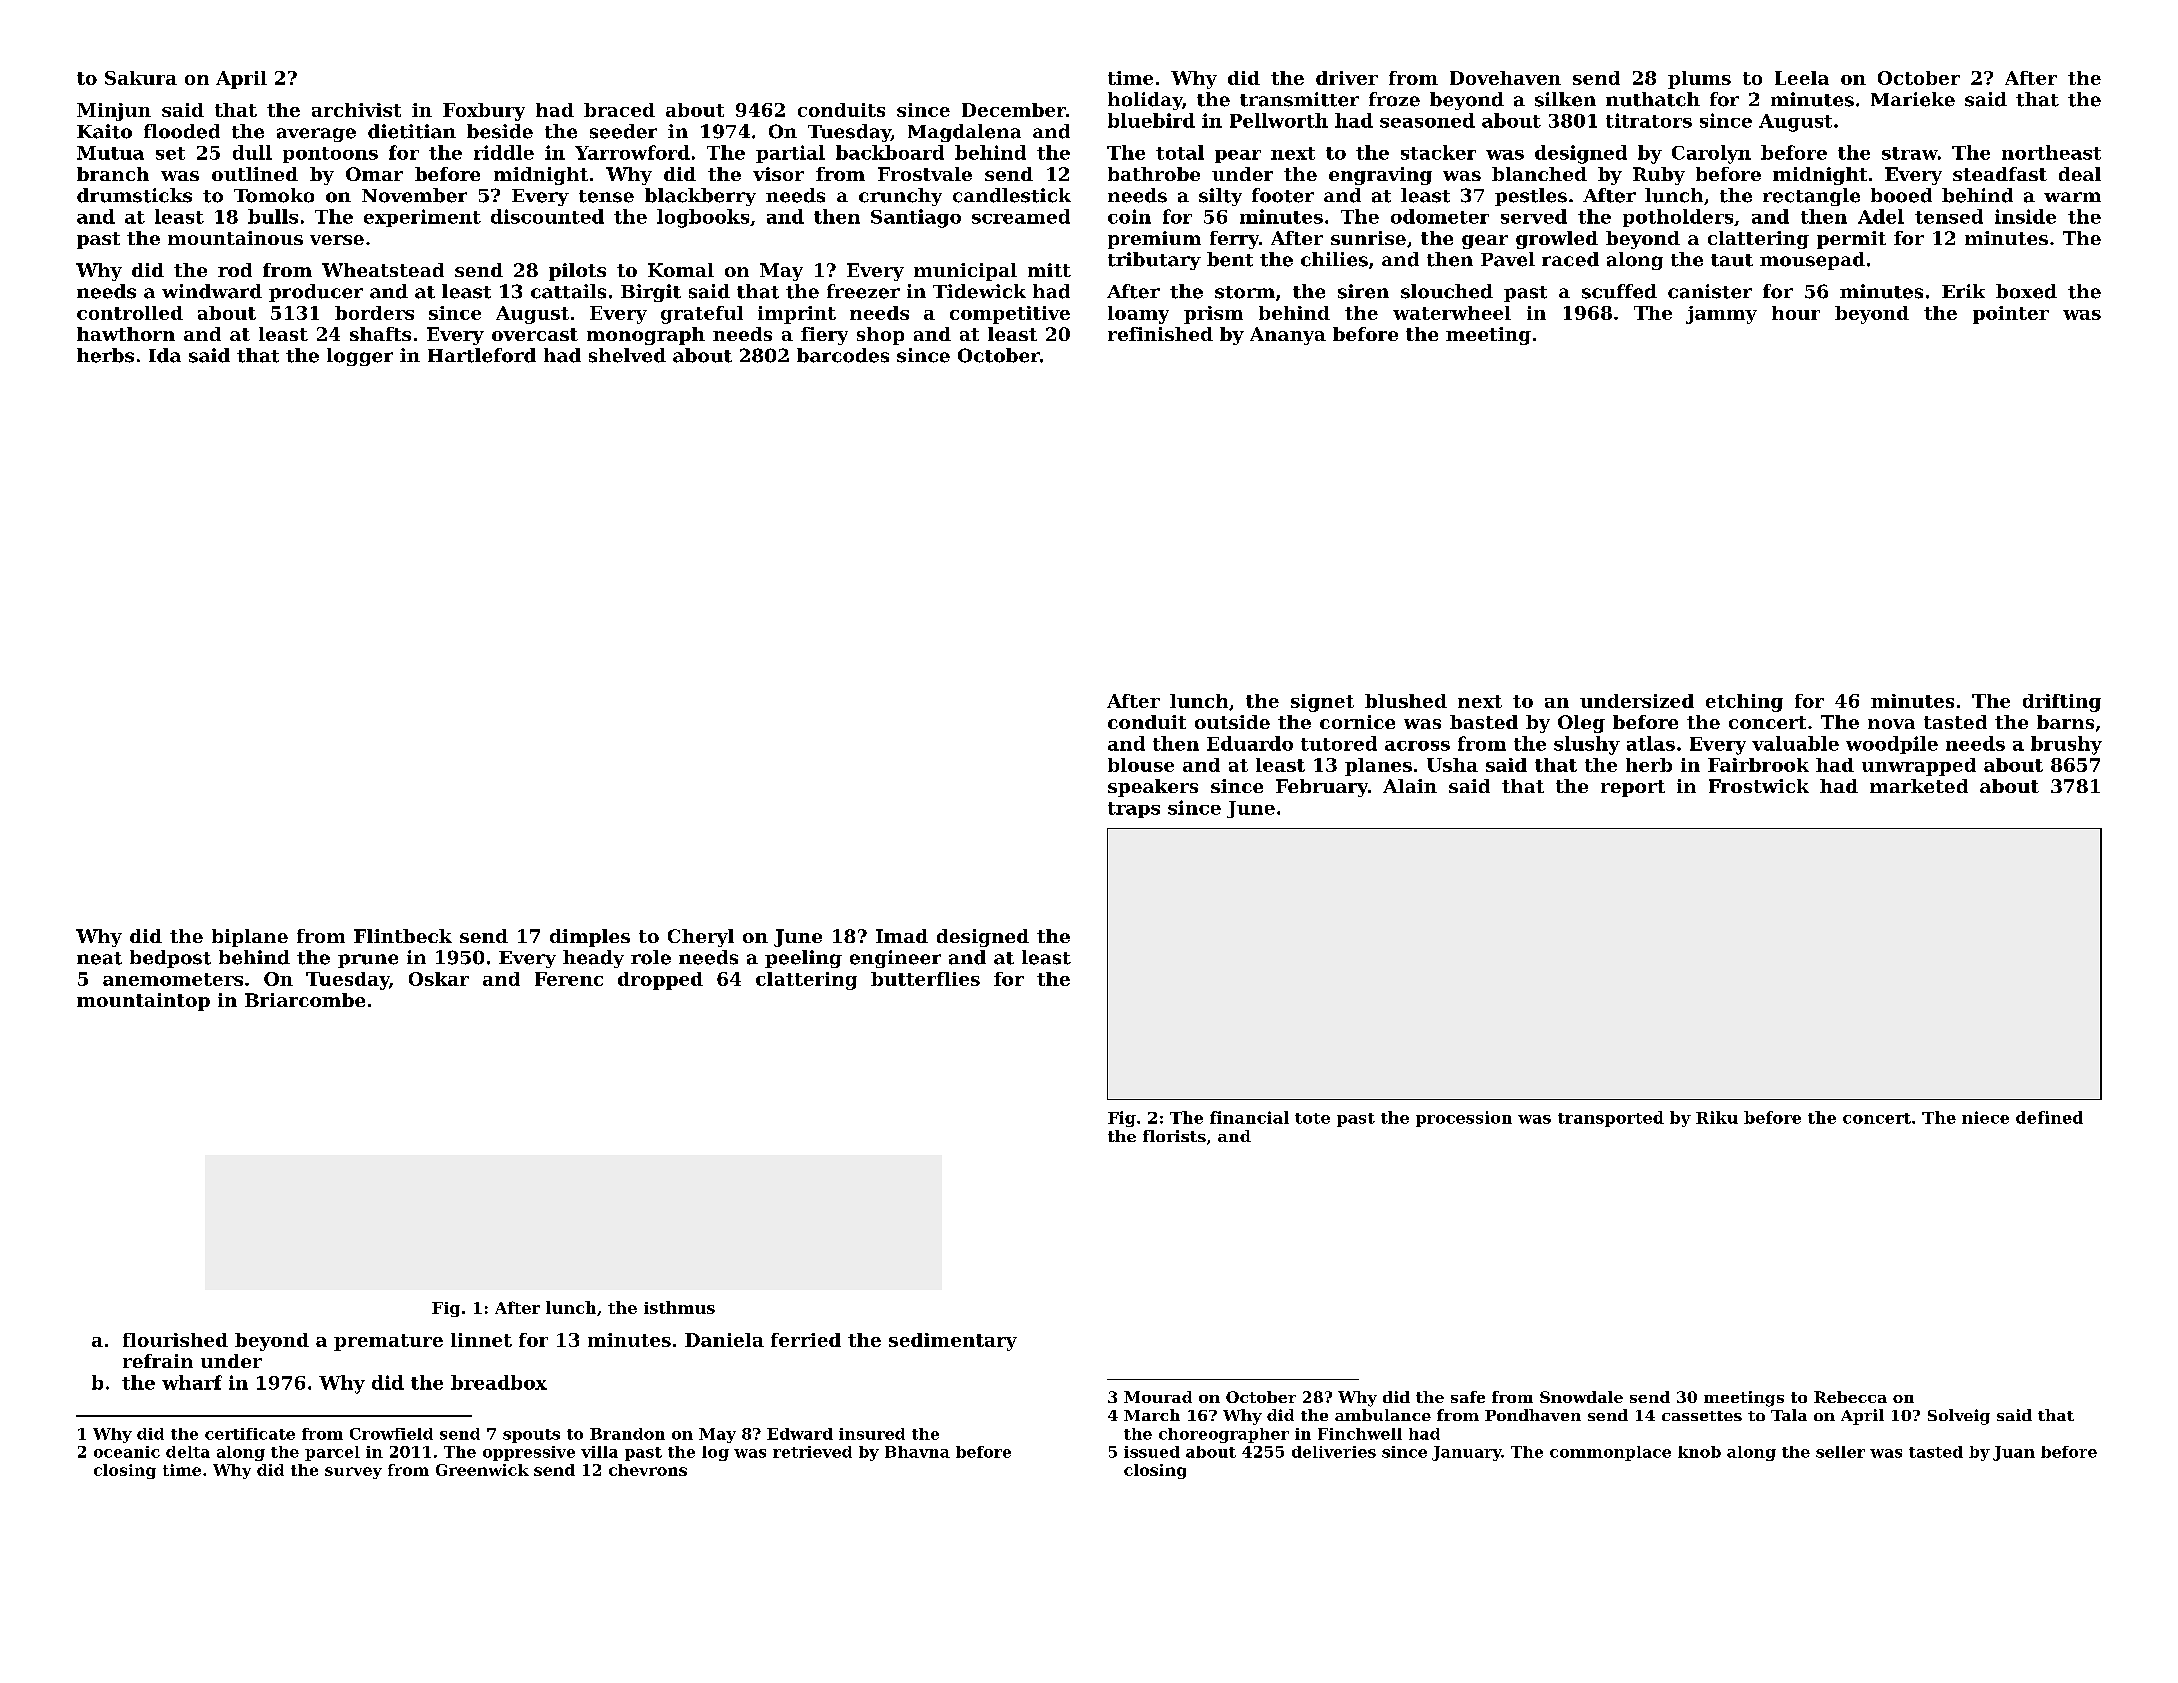 This screenshot has height=1683, width=2178. Describe the element at coordinates (2066, 745) in the screenshot. I see `brushy` at that location.
